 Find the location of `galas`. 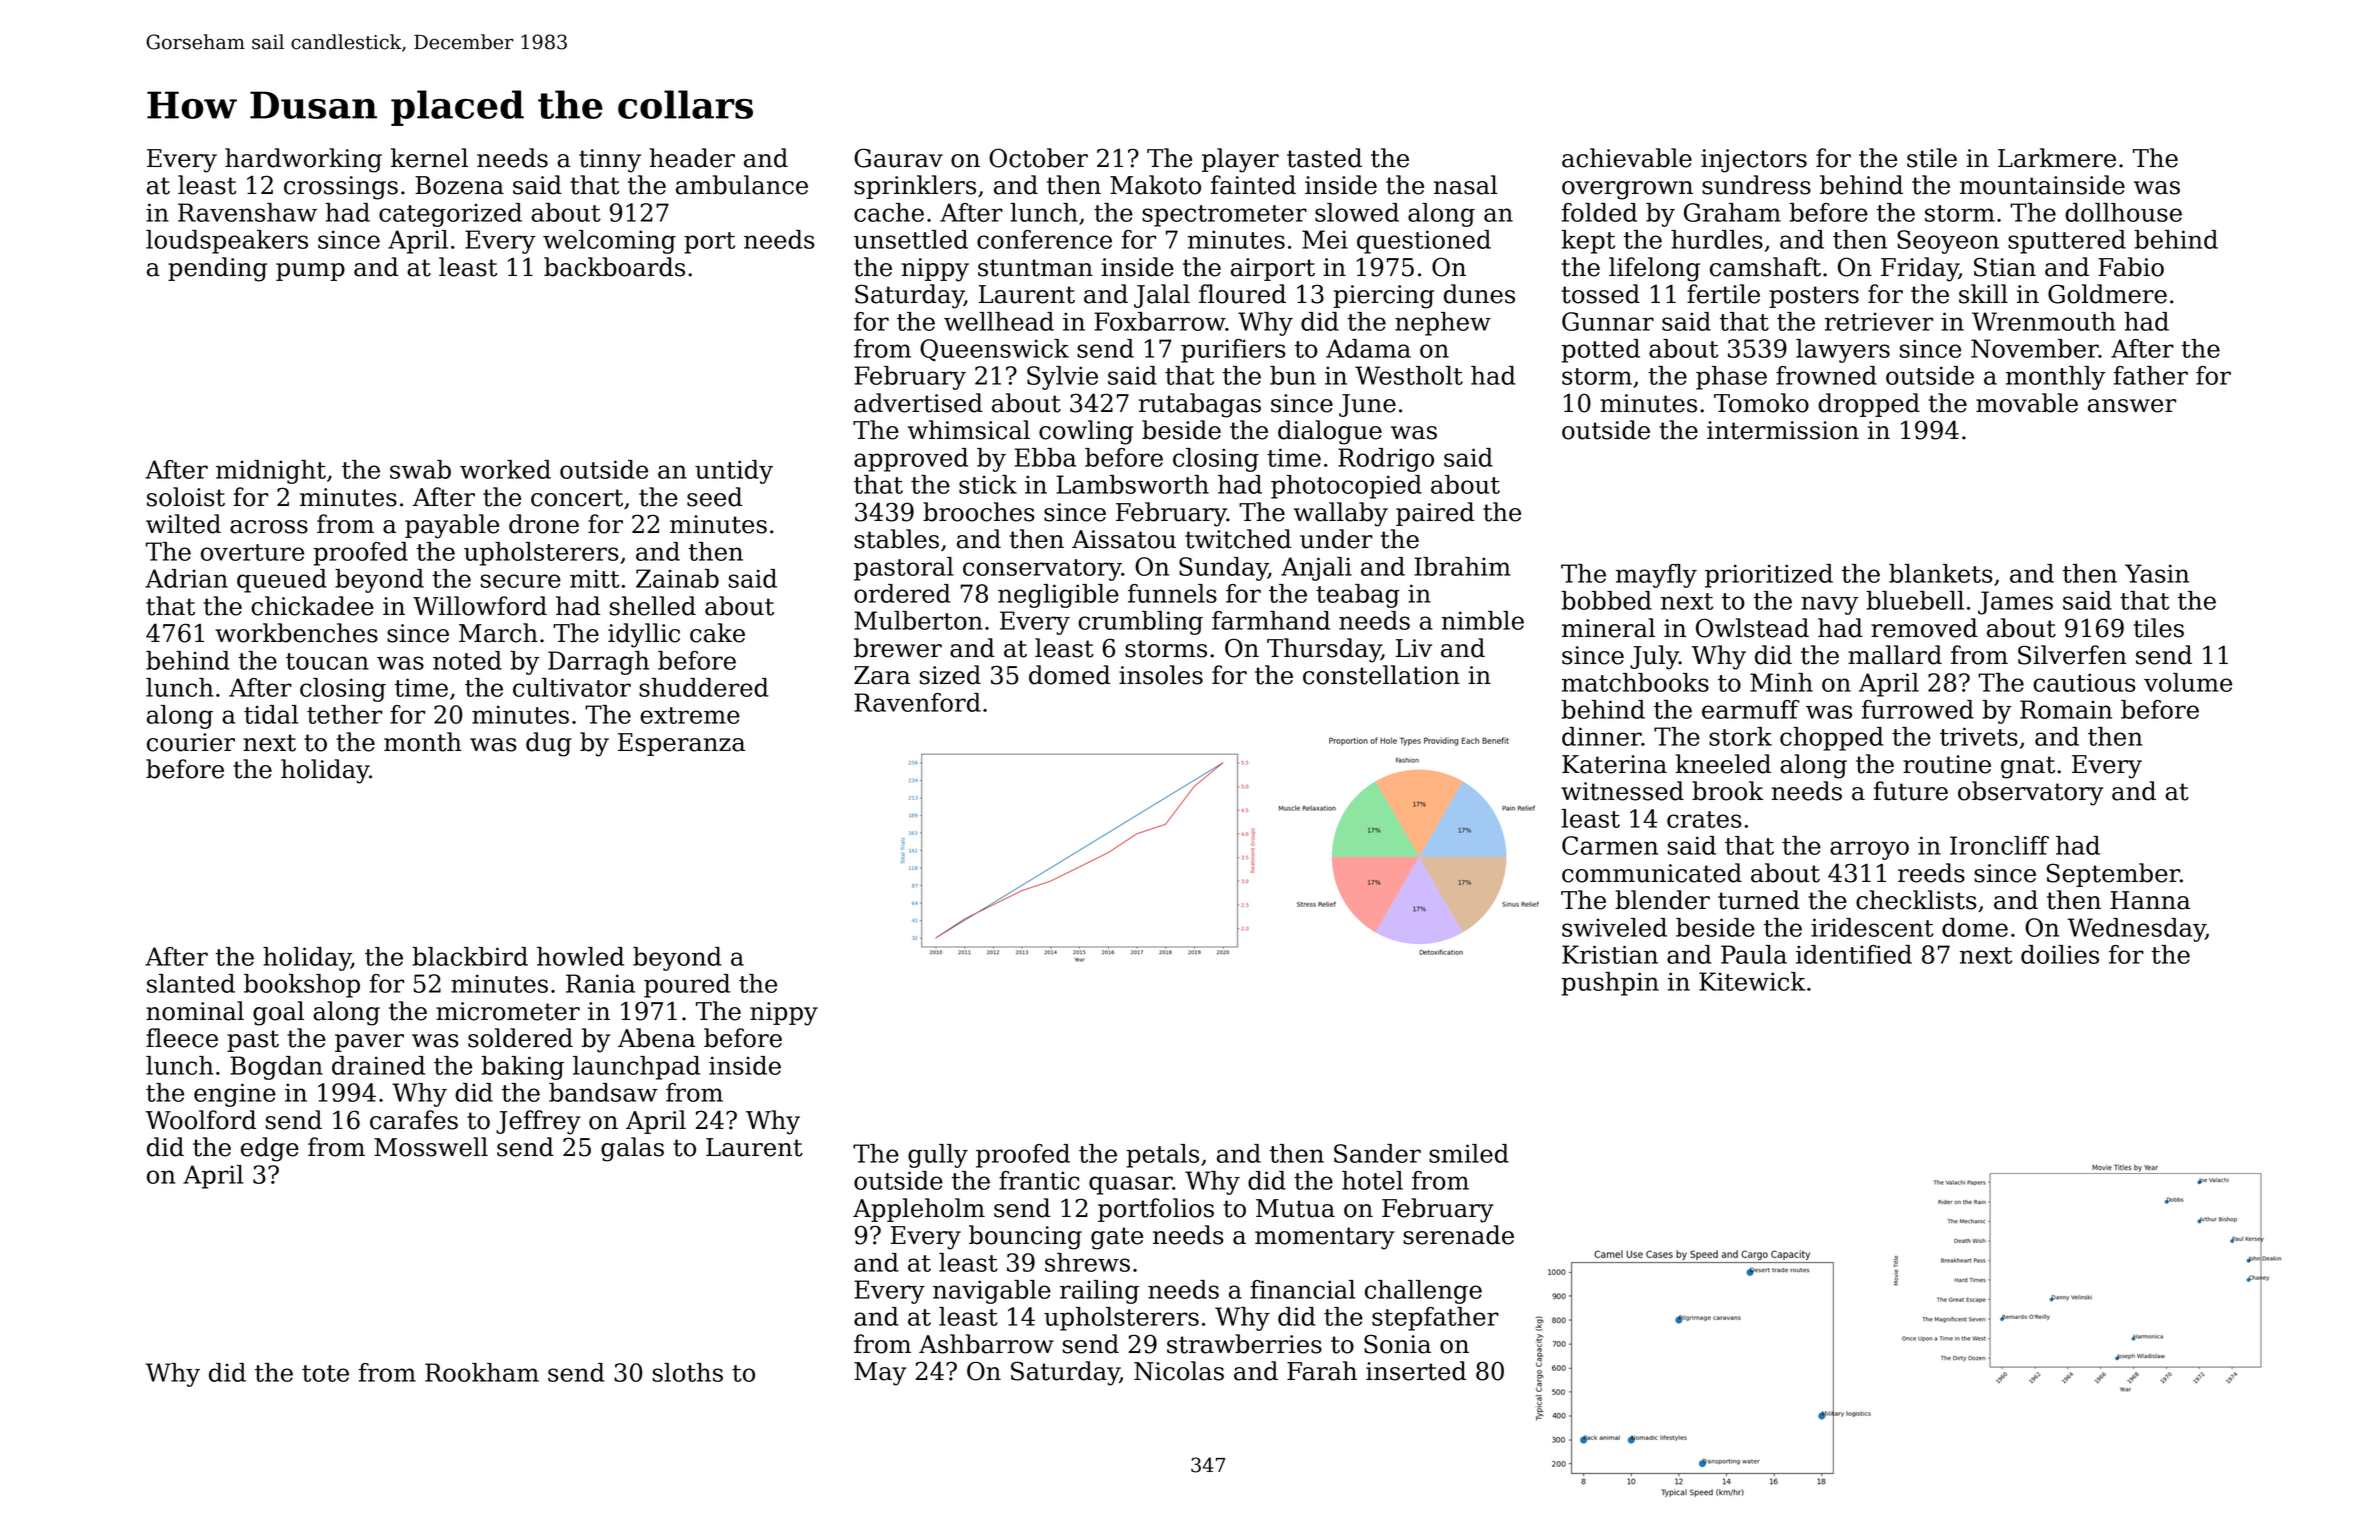

galas is located at coordinates (632, 1149).
